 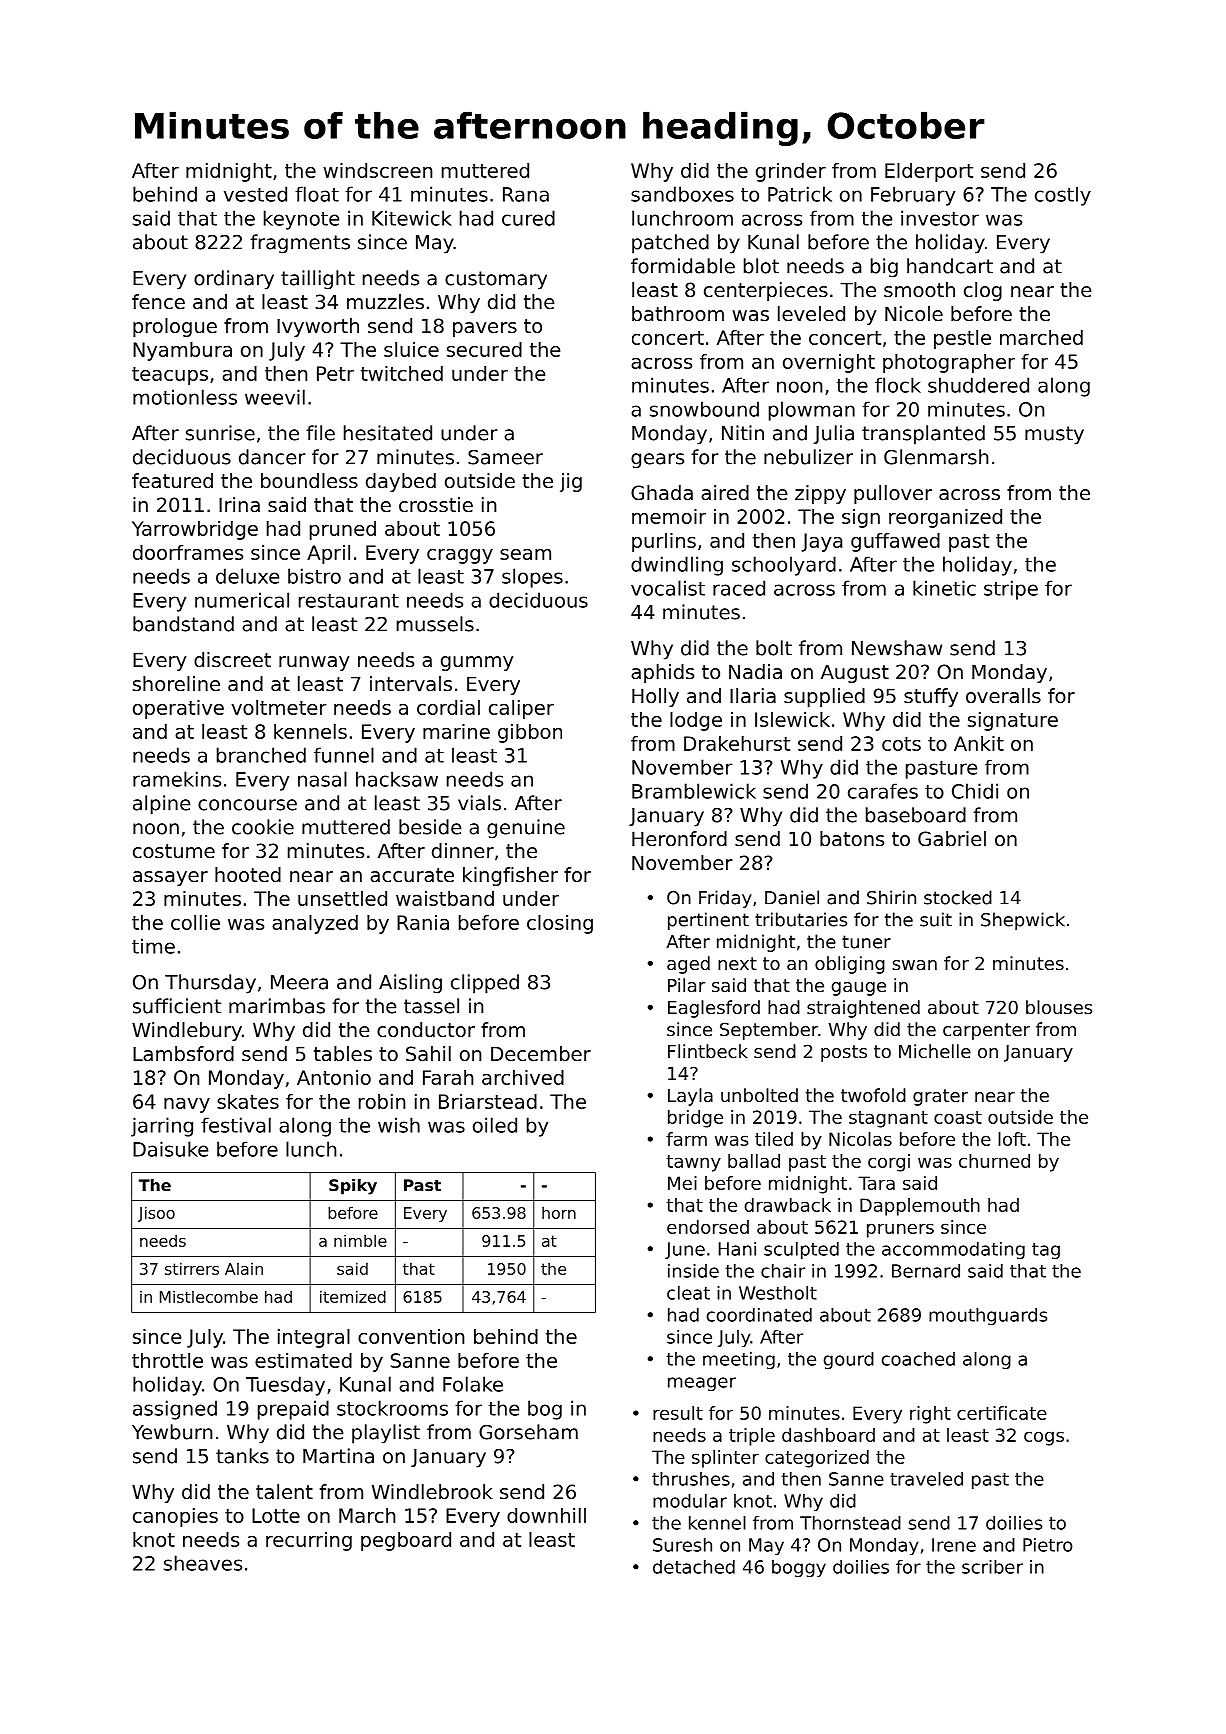 I want to click on float, so click(x=317, y=194).
